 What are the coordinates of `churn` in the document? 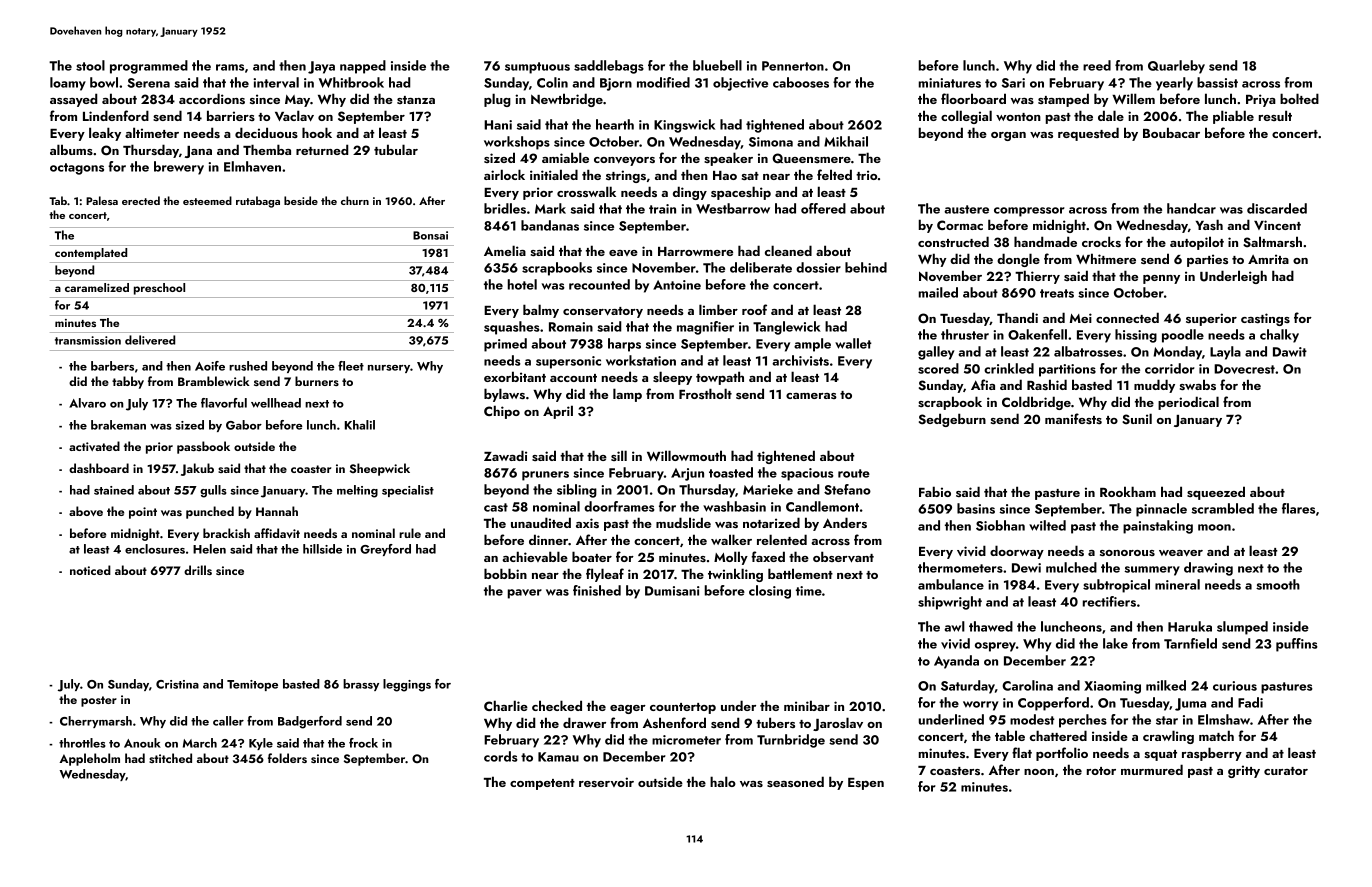 It's located at (355, 200).
